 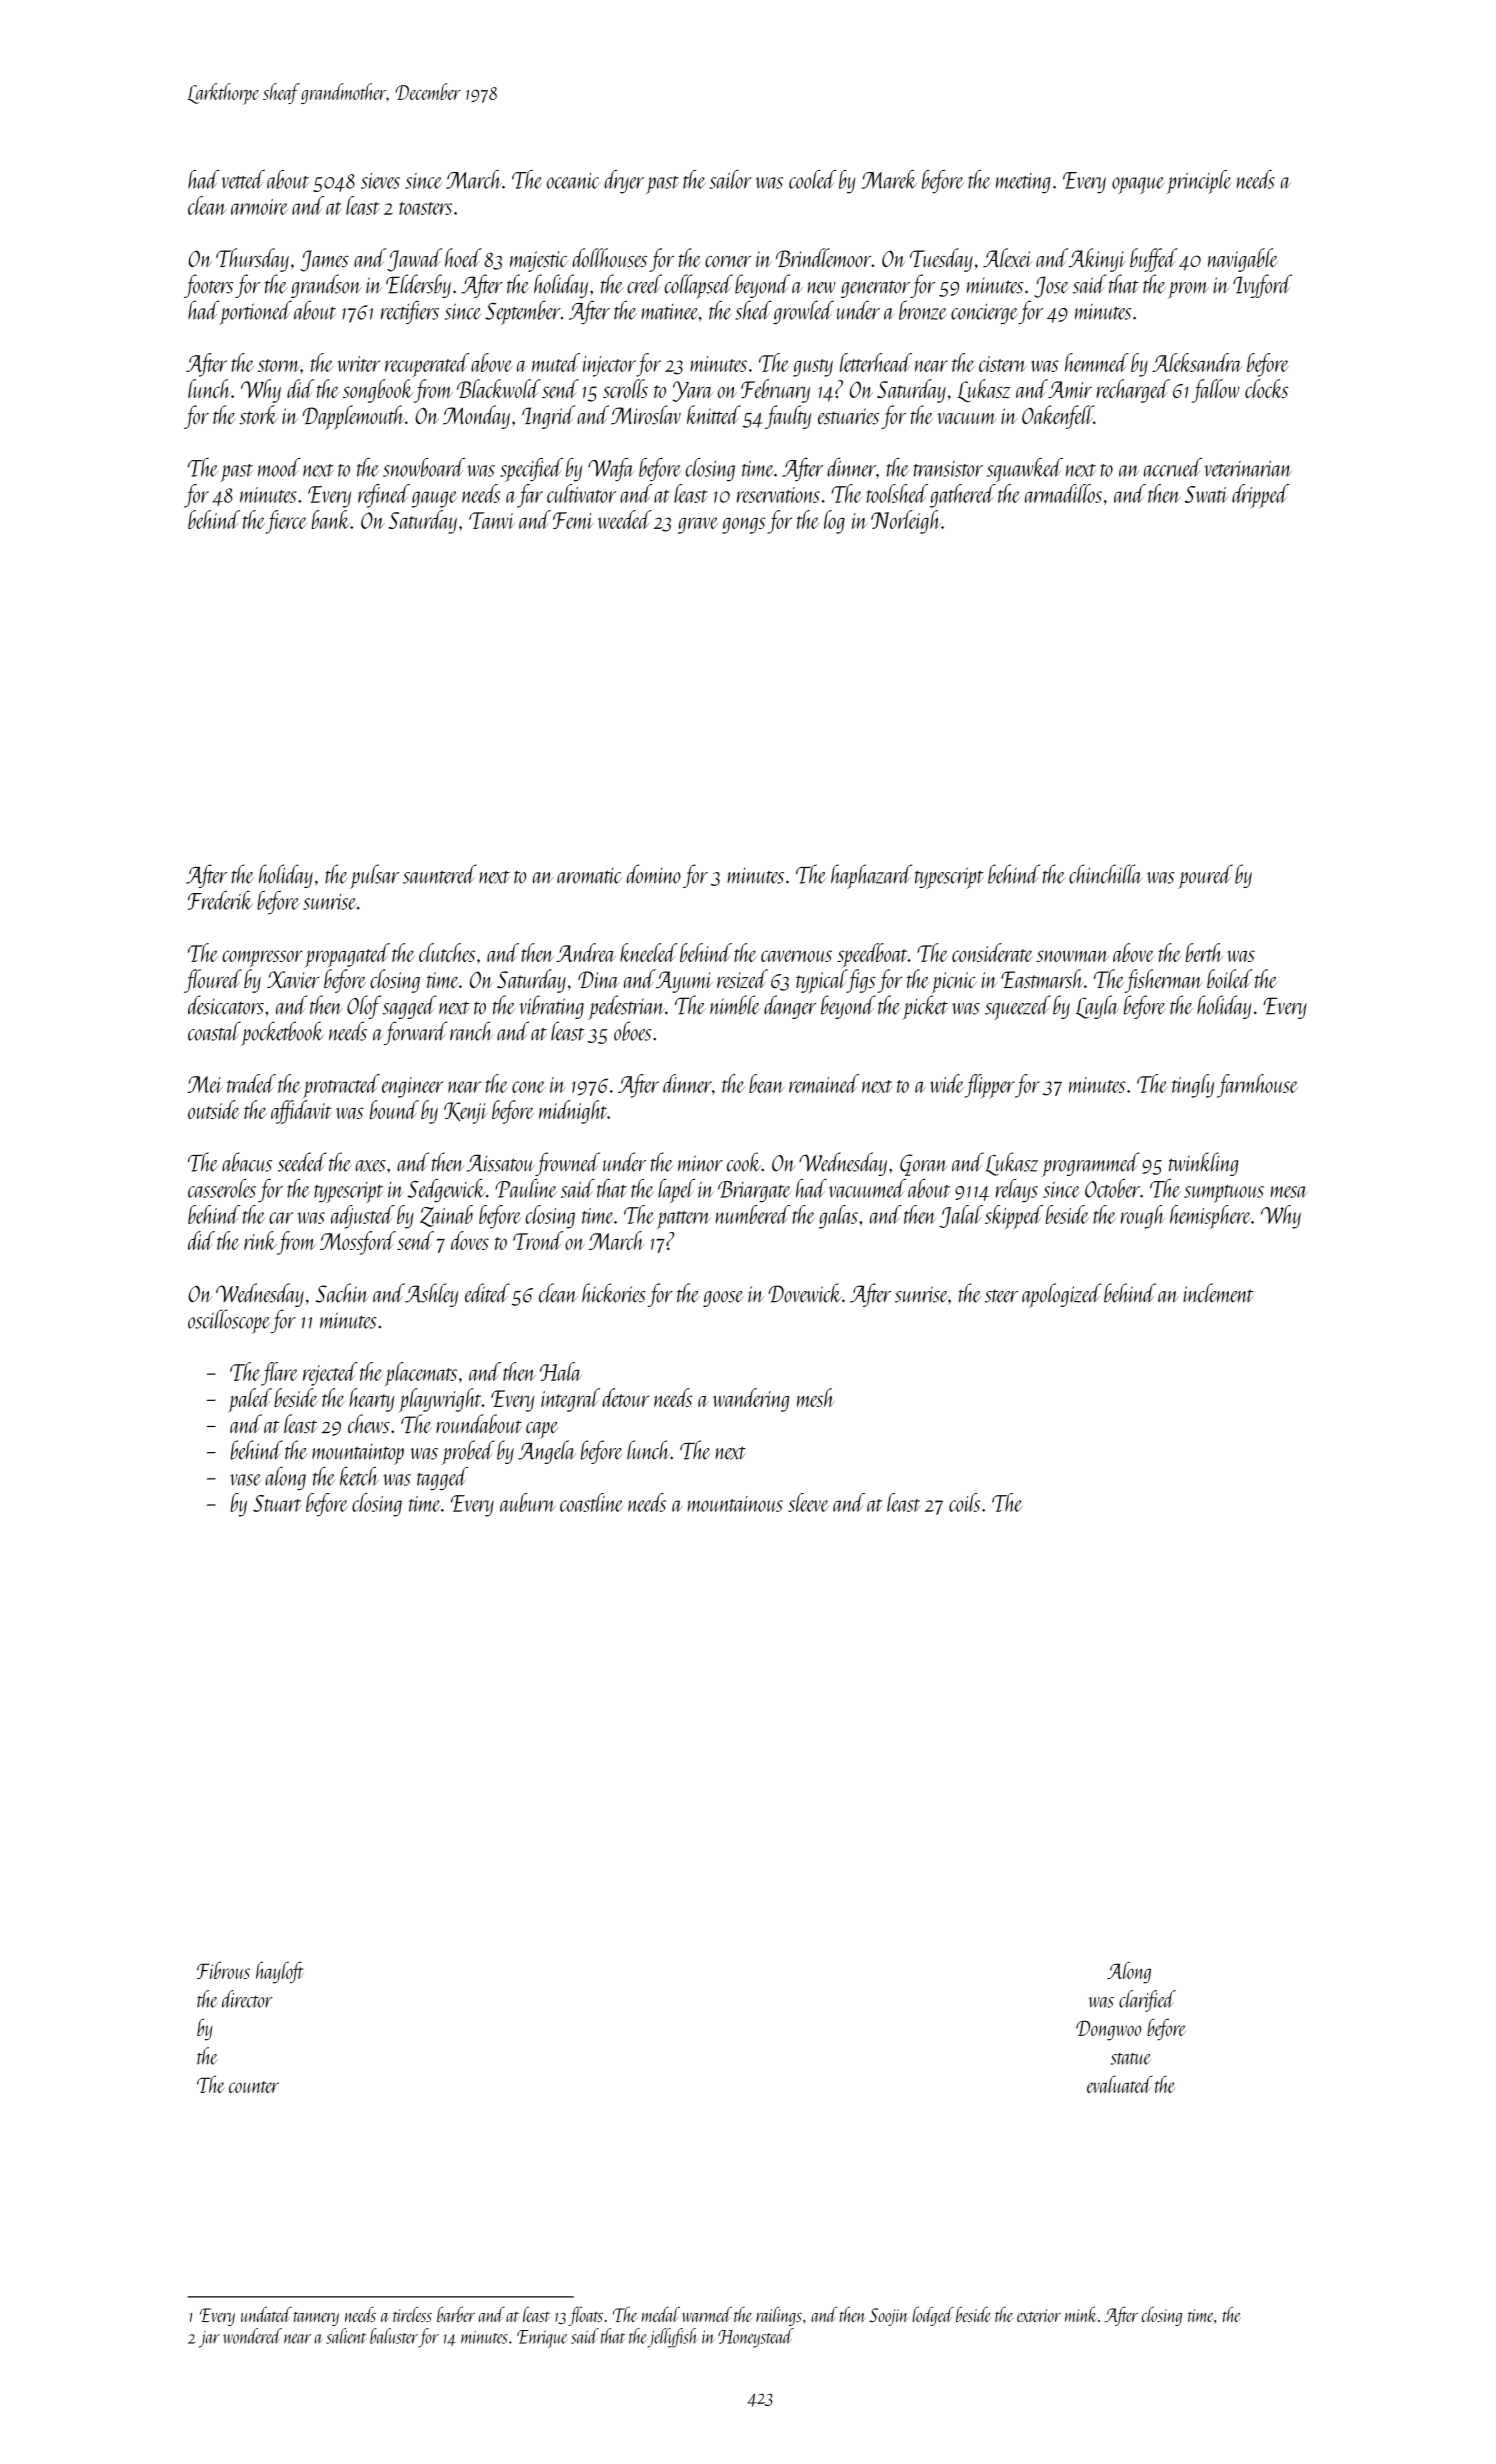 I want to click on inclement, so click(x=1218, y=1293).
